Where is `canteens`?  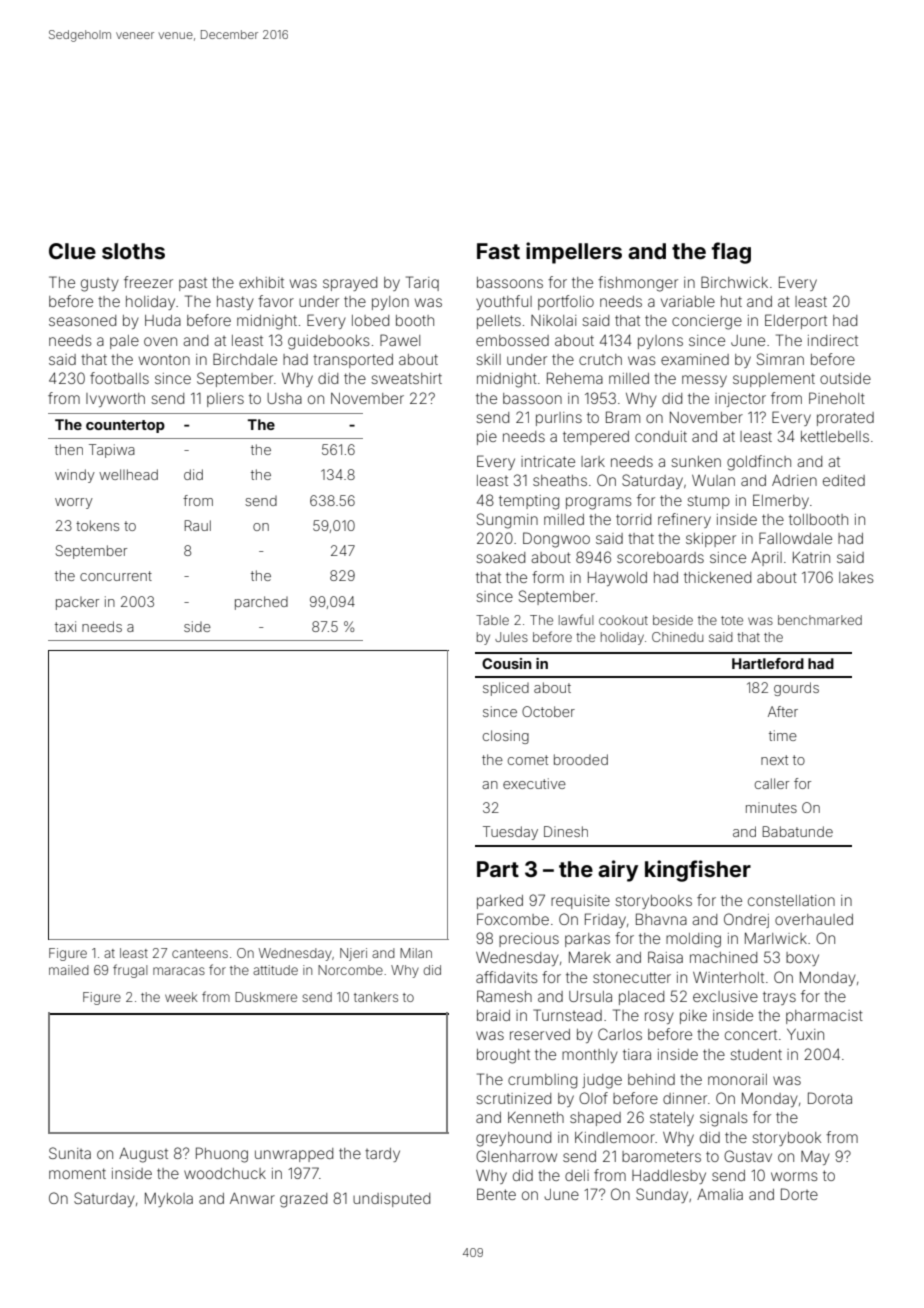
canteens is located at coordinates (200, 953).
